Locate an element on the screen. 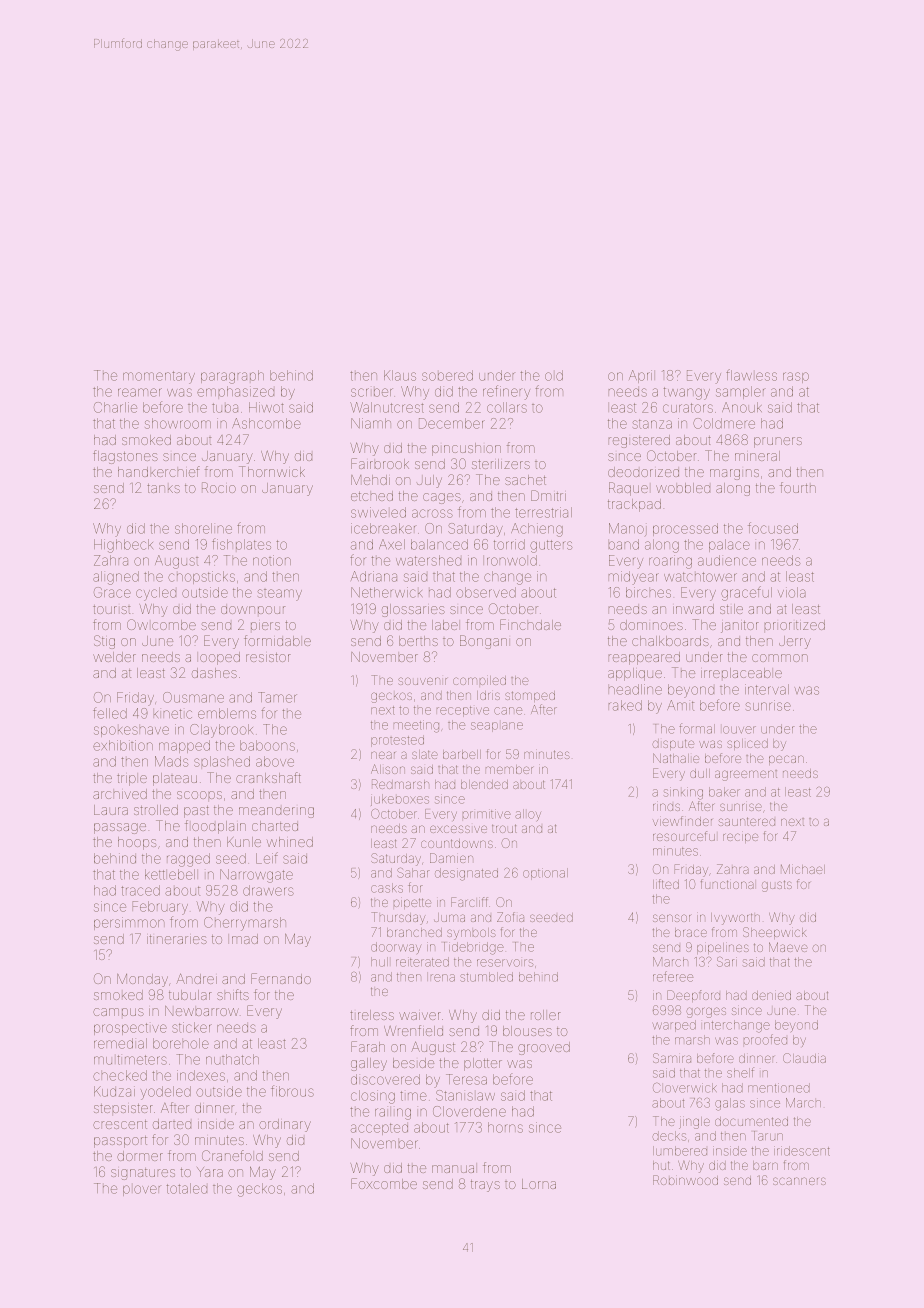 This screenshot has height=1308, width=924. flawless is located at coordinates (751, 375).
